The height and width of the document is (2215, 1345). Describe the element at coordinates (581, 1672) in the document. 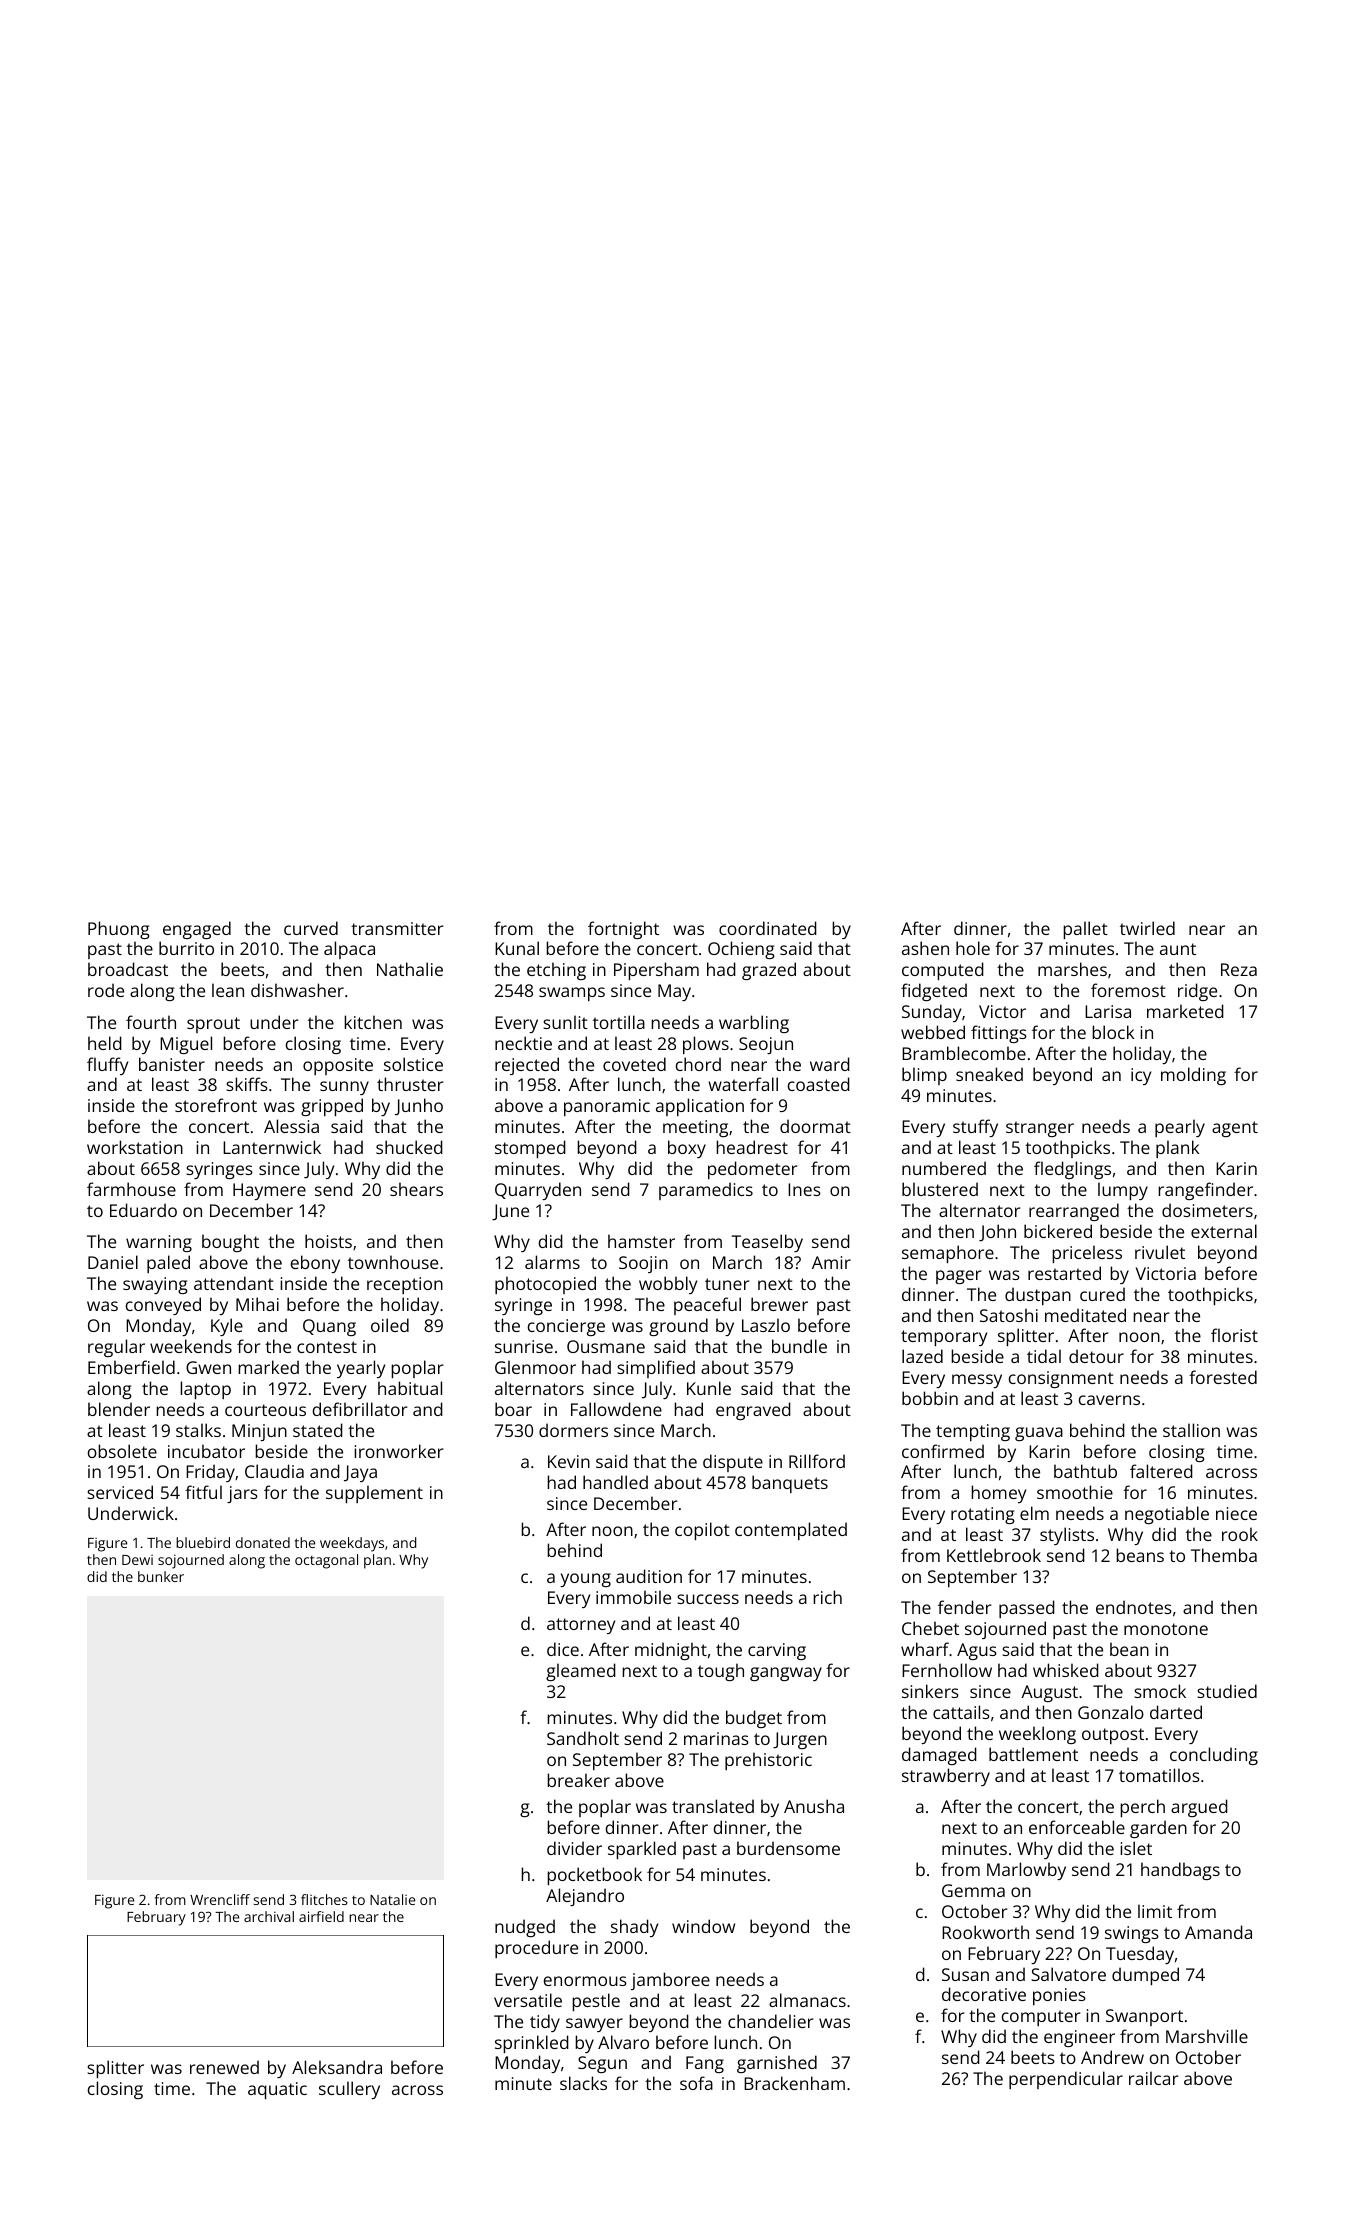

I see `gleamed` at that location.
